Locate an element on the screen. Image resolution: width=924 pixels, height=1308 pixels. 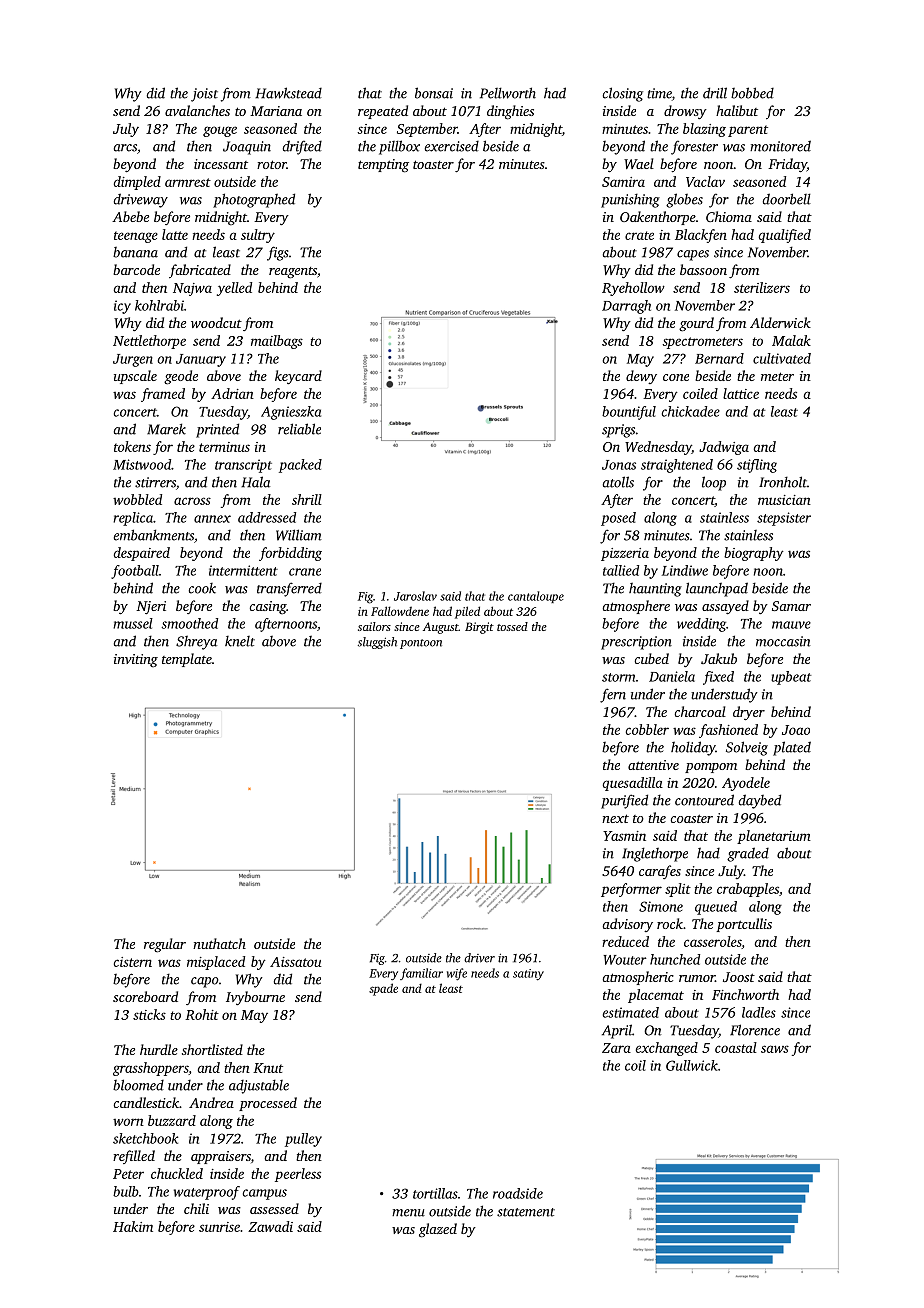
bobbed is located at coordinates (752, 93).
